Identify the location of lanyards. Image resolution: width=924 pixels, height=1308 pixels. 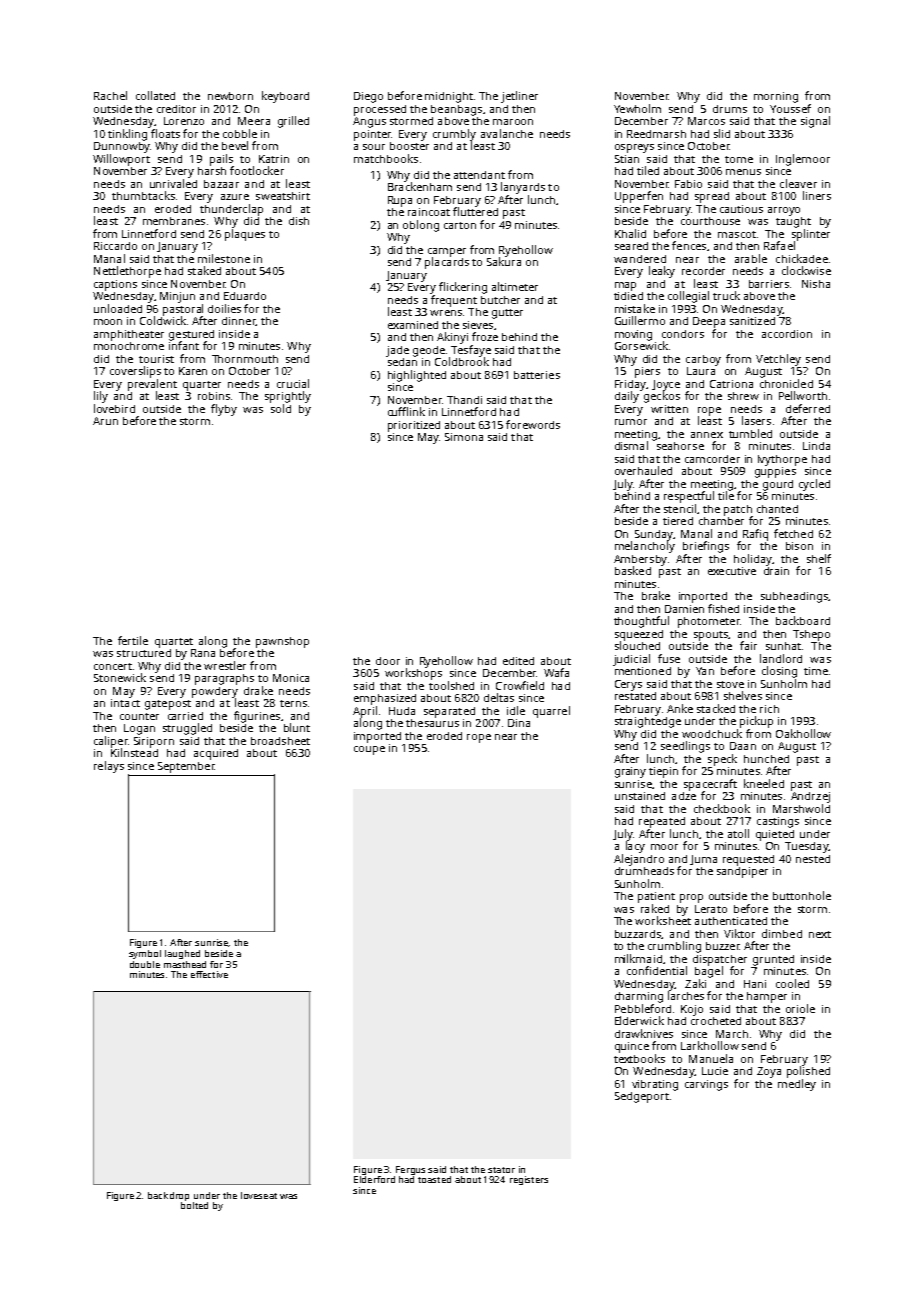
(523, 188).
